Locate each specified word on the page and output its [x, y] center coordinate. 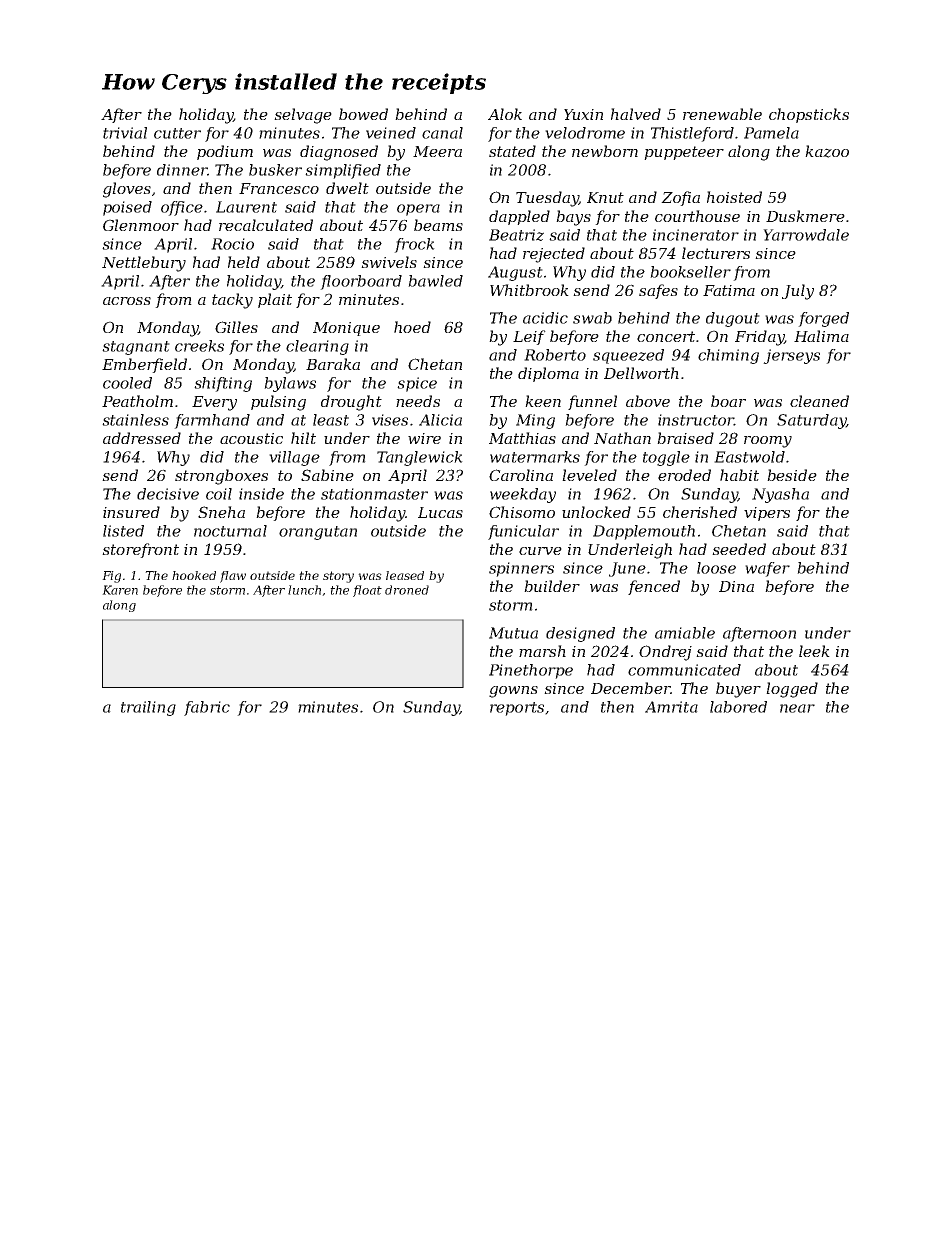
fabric [207, 708]
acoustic [251, 438]
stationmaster [374, 494]
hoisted [734, 197]
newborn [605, 151]
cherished [700, 512]
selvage [303, 116]
